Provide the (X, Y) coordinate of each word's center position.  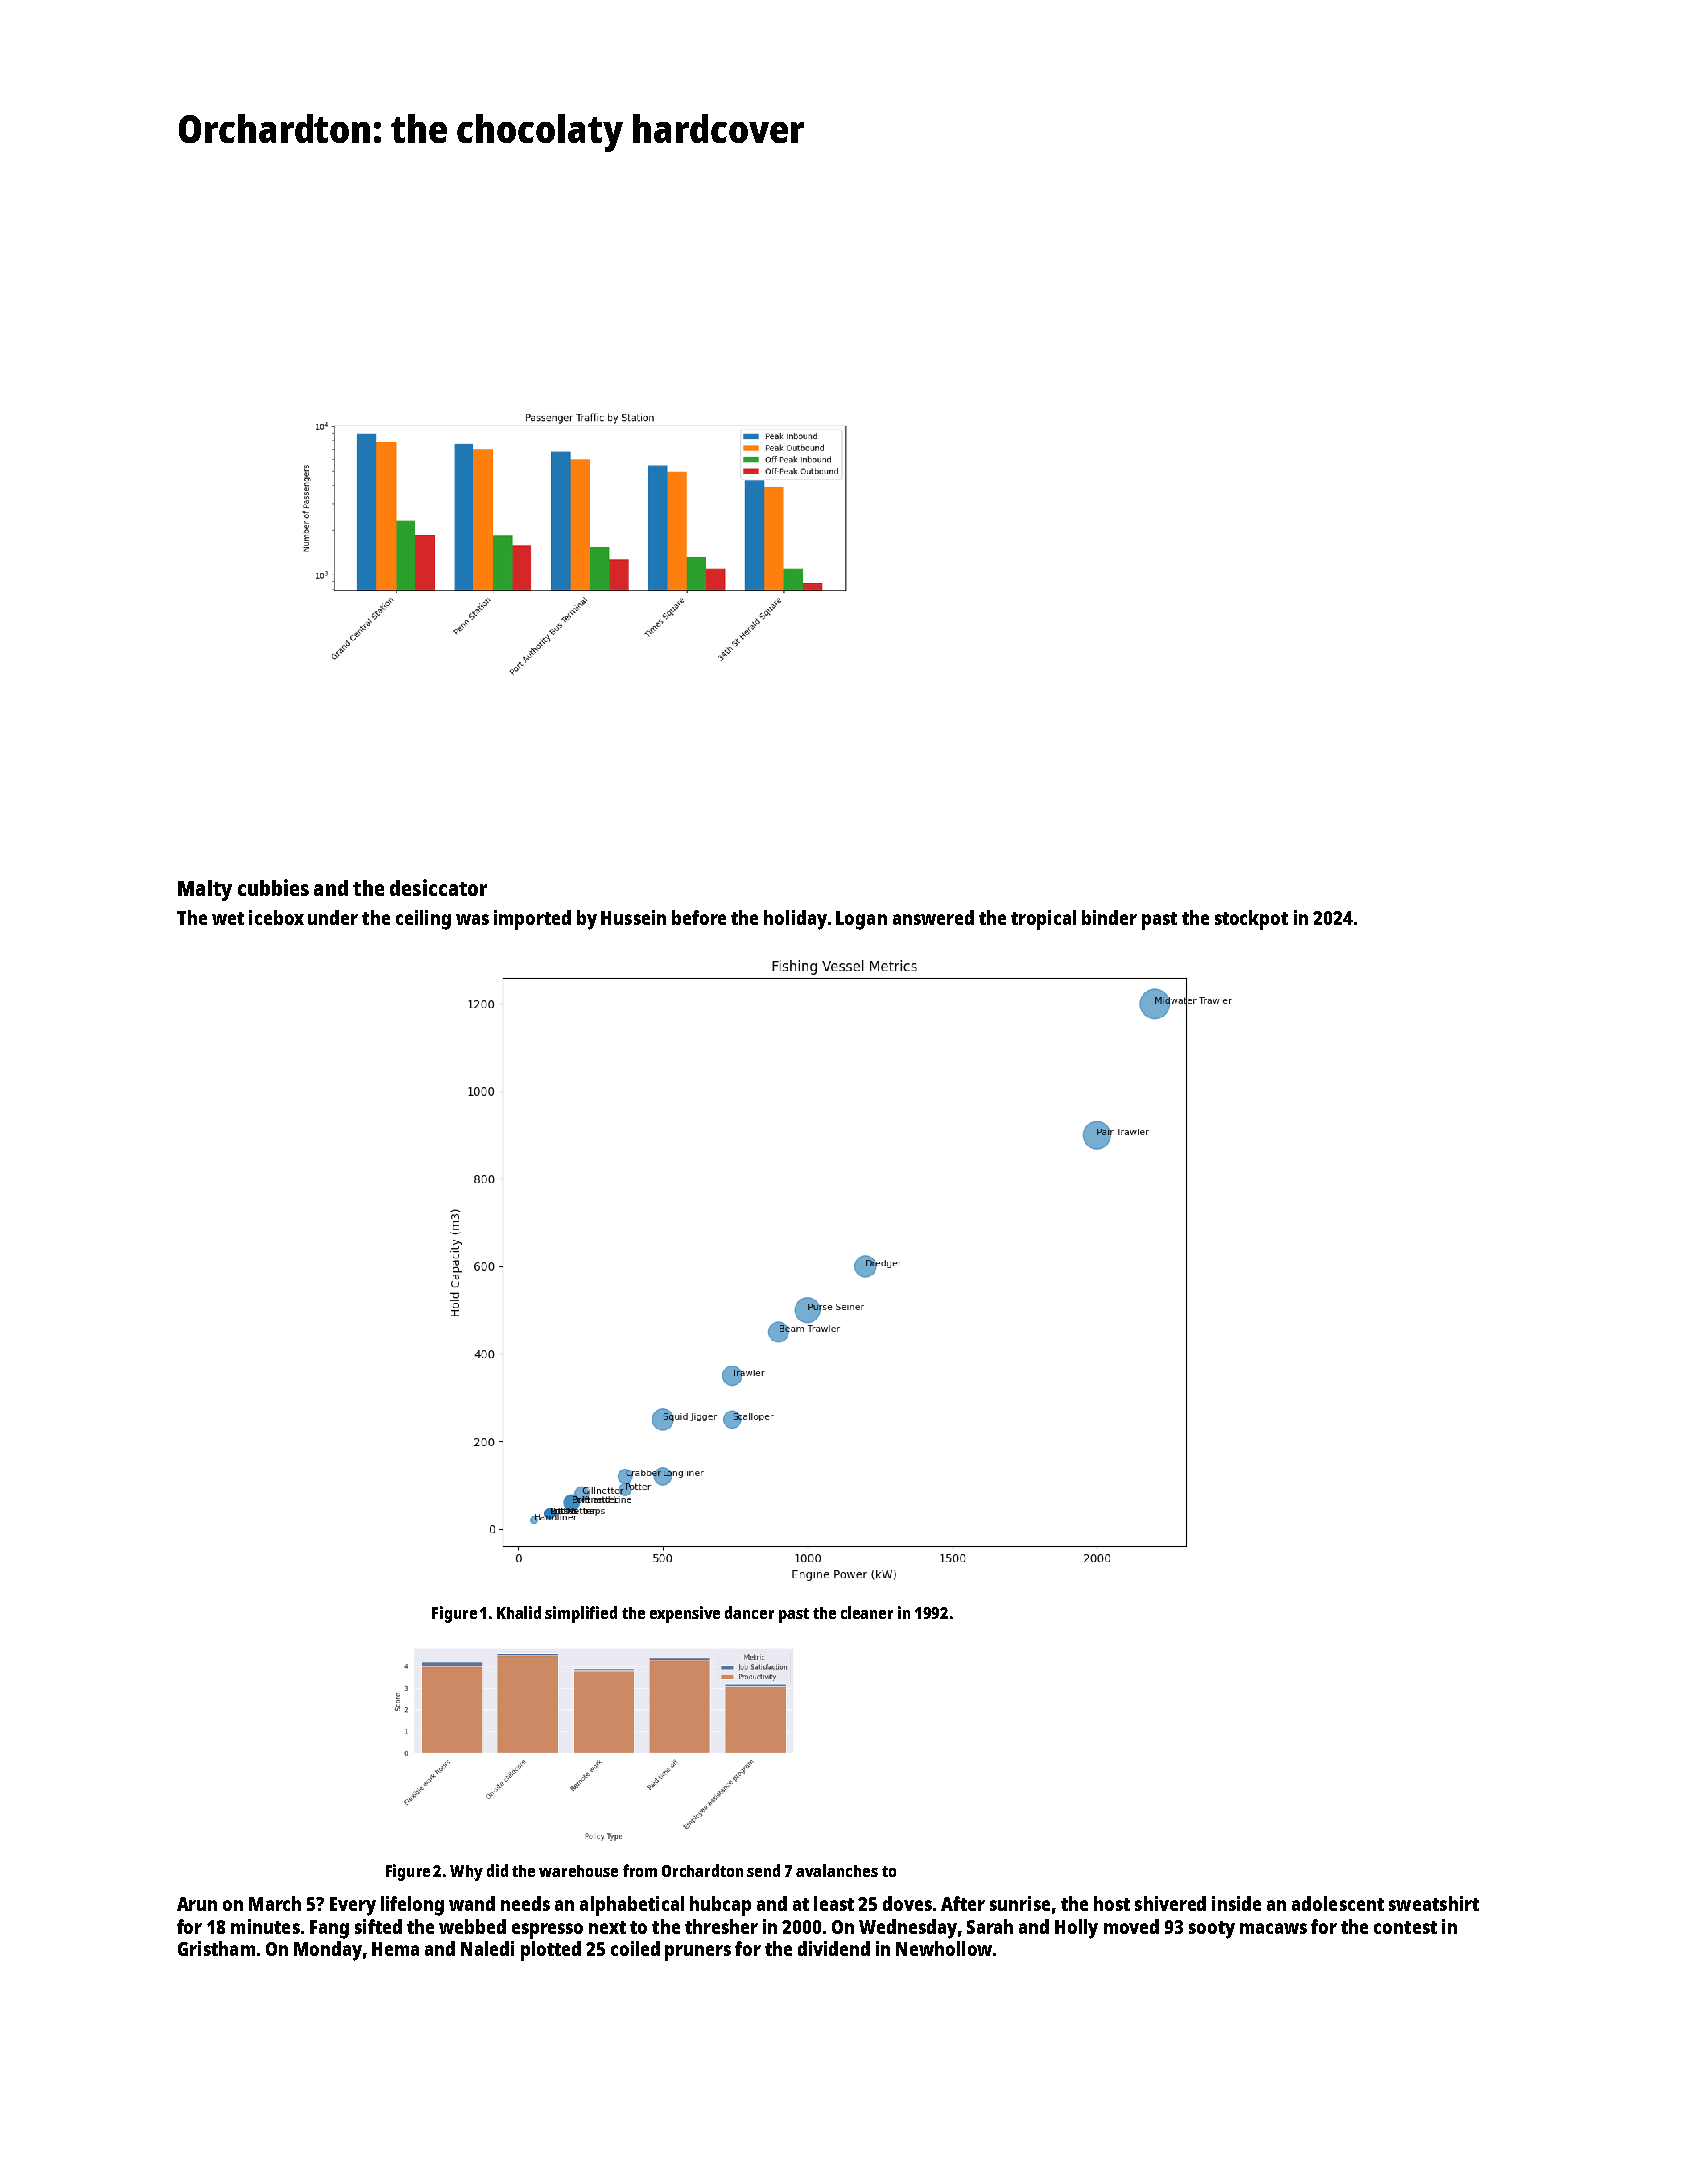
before (699, 917)
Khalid (519, 1612)
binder (1109, 917)
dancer (749, 1612)
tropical (1043, 920)
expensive (685, 1614)
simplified (581, 1614)
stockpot (1251, 920)
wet (228, 918)
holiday (795, 920)
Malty (205, 890)
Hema (395, 1949)
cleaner (867, 1612)
